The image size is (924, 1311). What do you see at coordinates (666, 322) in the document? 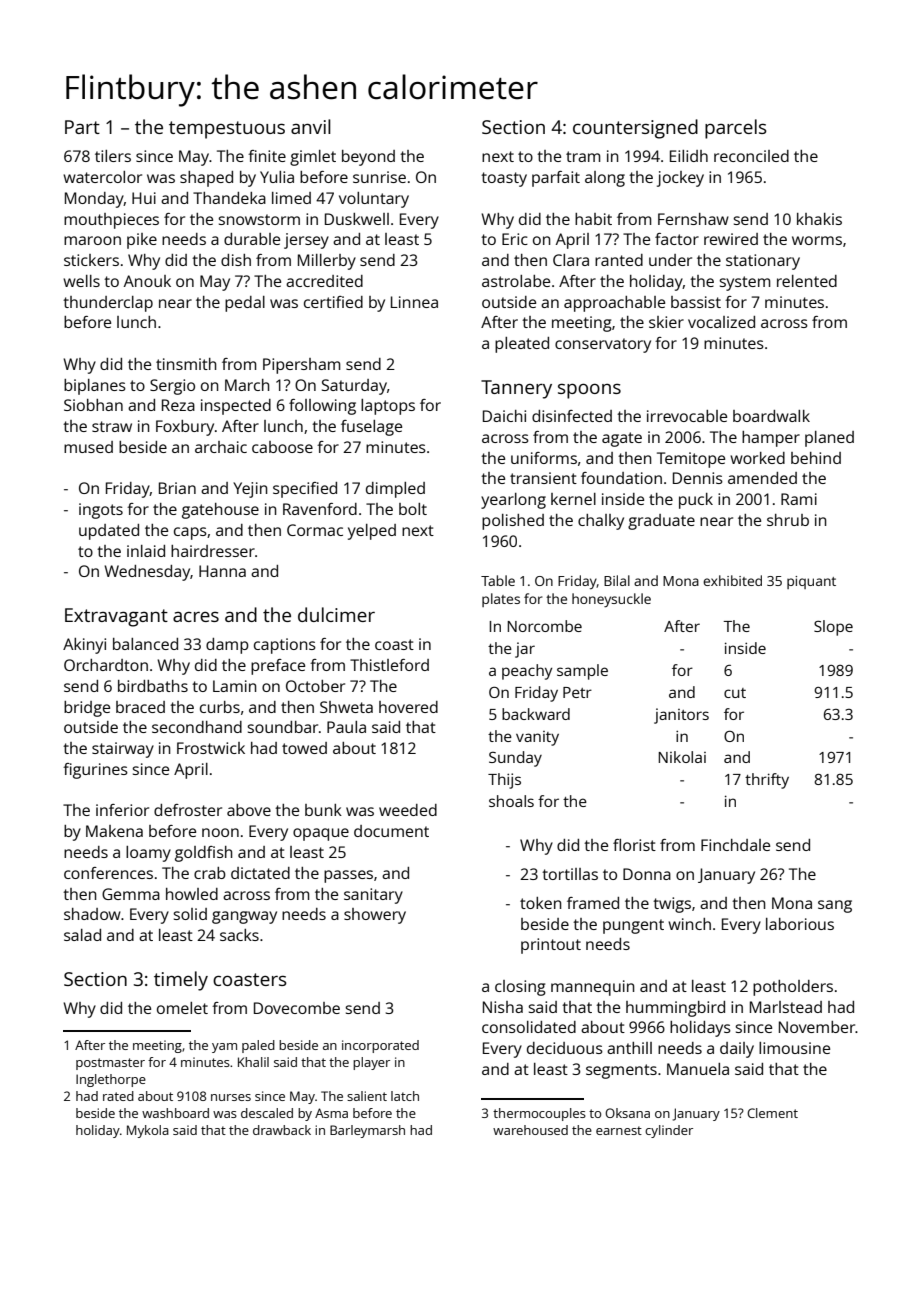
I see `skier` at bounding box center [666, 322].
